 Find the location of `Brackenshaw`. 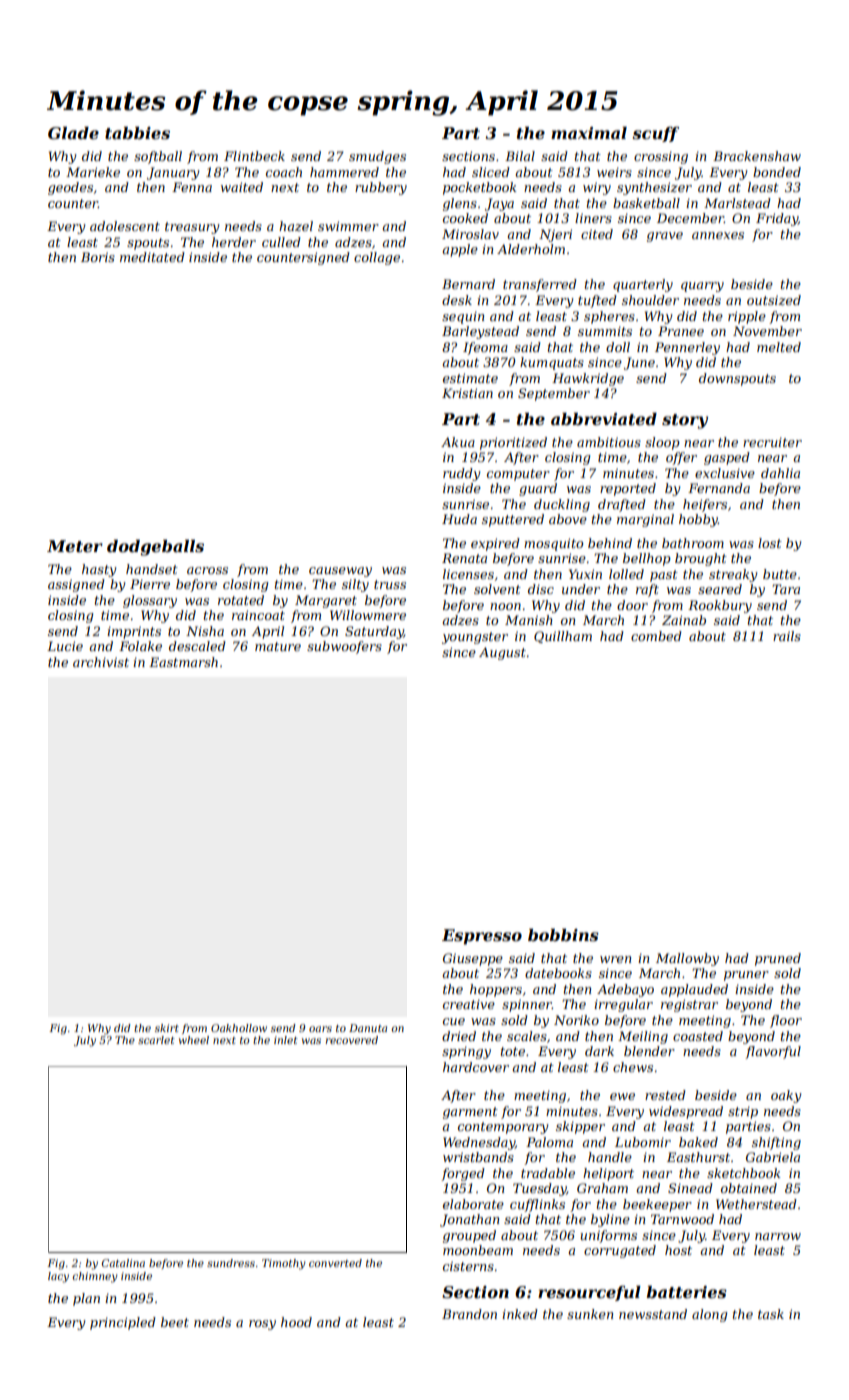

Brackenshaw is located at coordinates (757, 156).
